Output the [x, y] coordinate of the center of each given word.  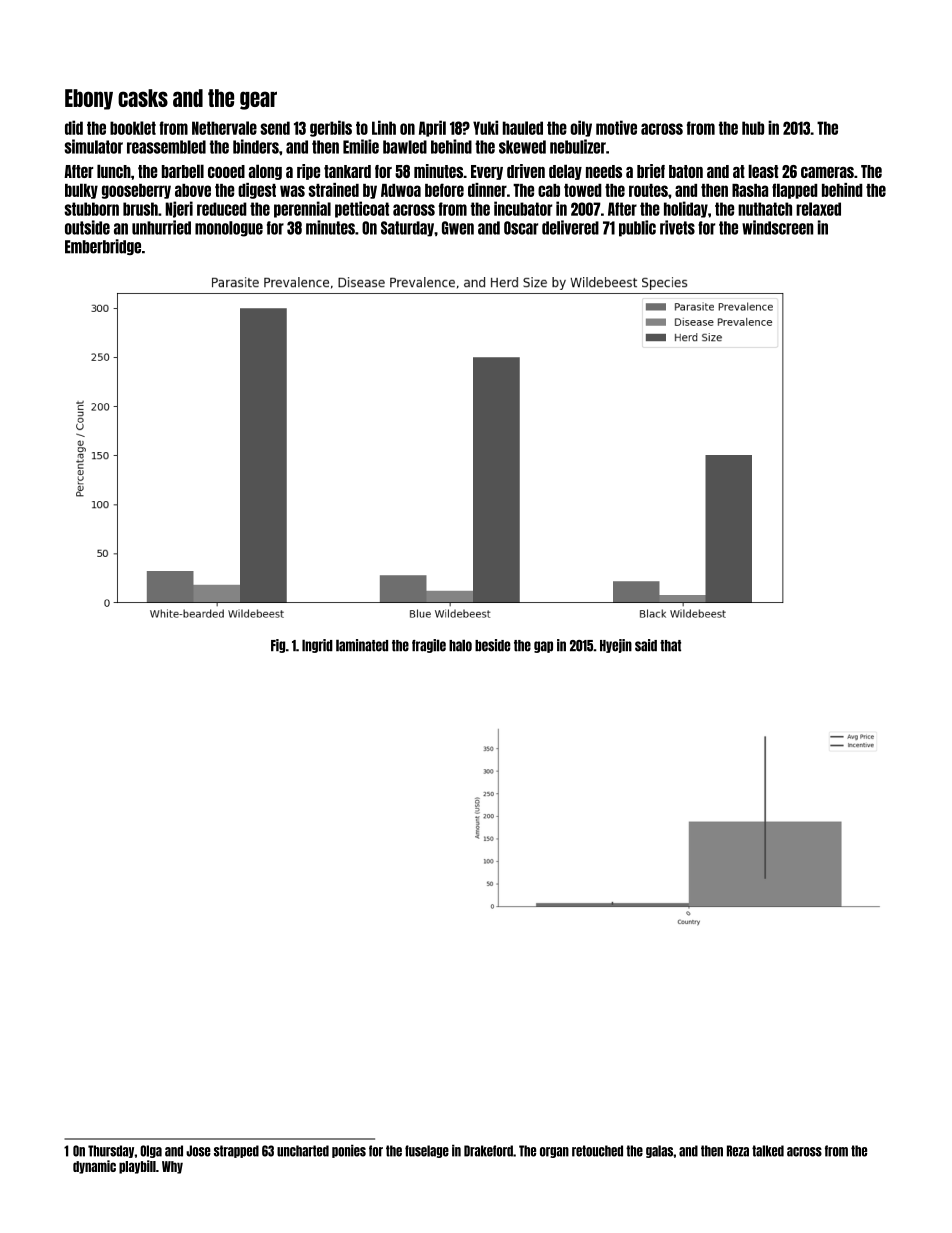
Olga [151, 1151]
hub [753, 128]
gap [543, 647]
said [646, 645]
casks [143, 98]
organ [554, 1152]
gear [258, 100]
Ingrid [317, 646]
